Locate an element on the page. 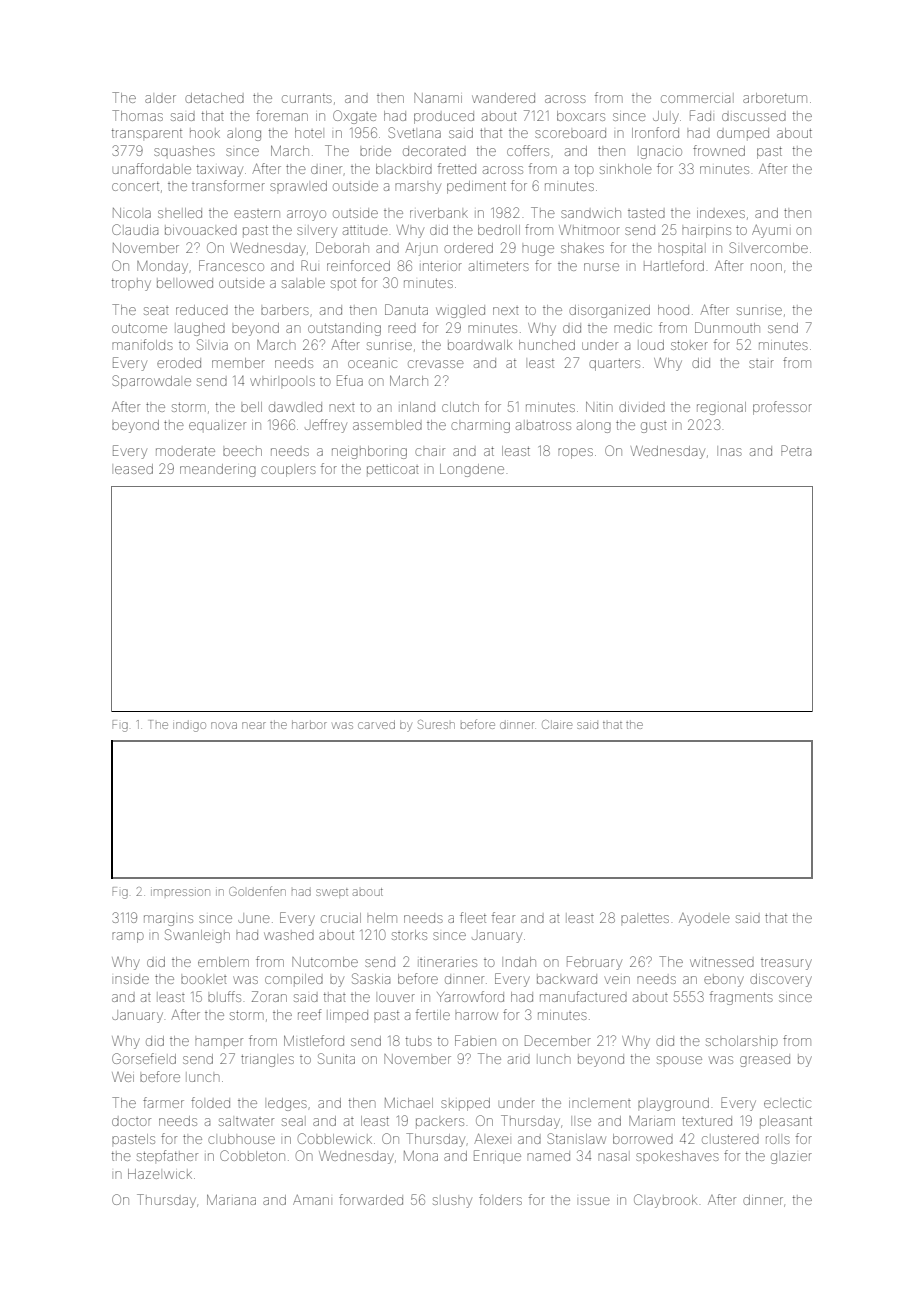  hotel is located at coordinates (308, 133).
